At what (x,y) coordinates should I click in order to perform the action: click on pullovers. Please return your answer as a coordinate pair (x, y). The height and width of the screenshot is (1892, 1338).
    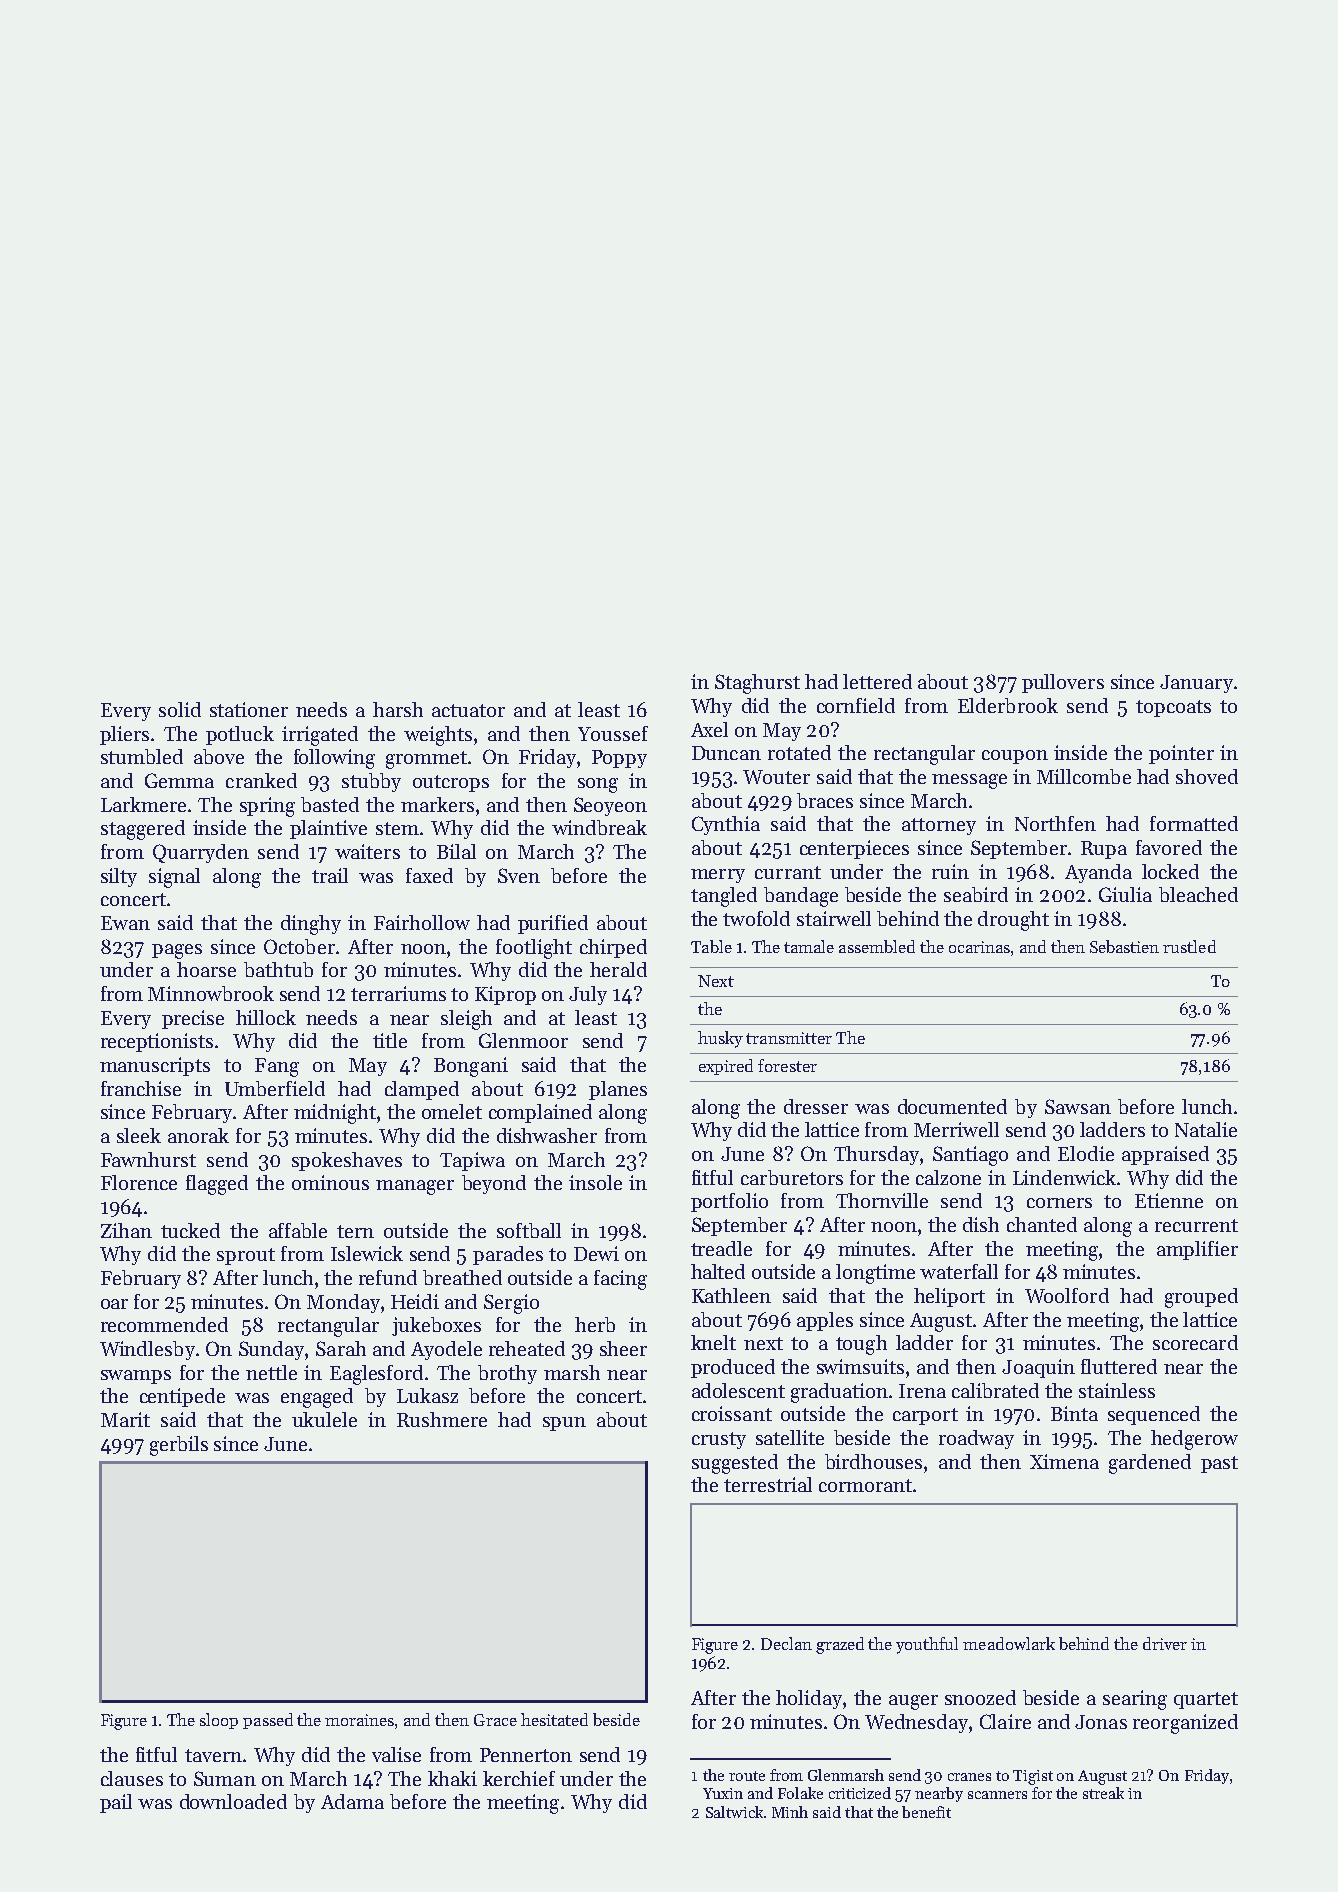
    Looking at the image, I should click on (1063, 683).
